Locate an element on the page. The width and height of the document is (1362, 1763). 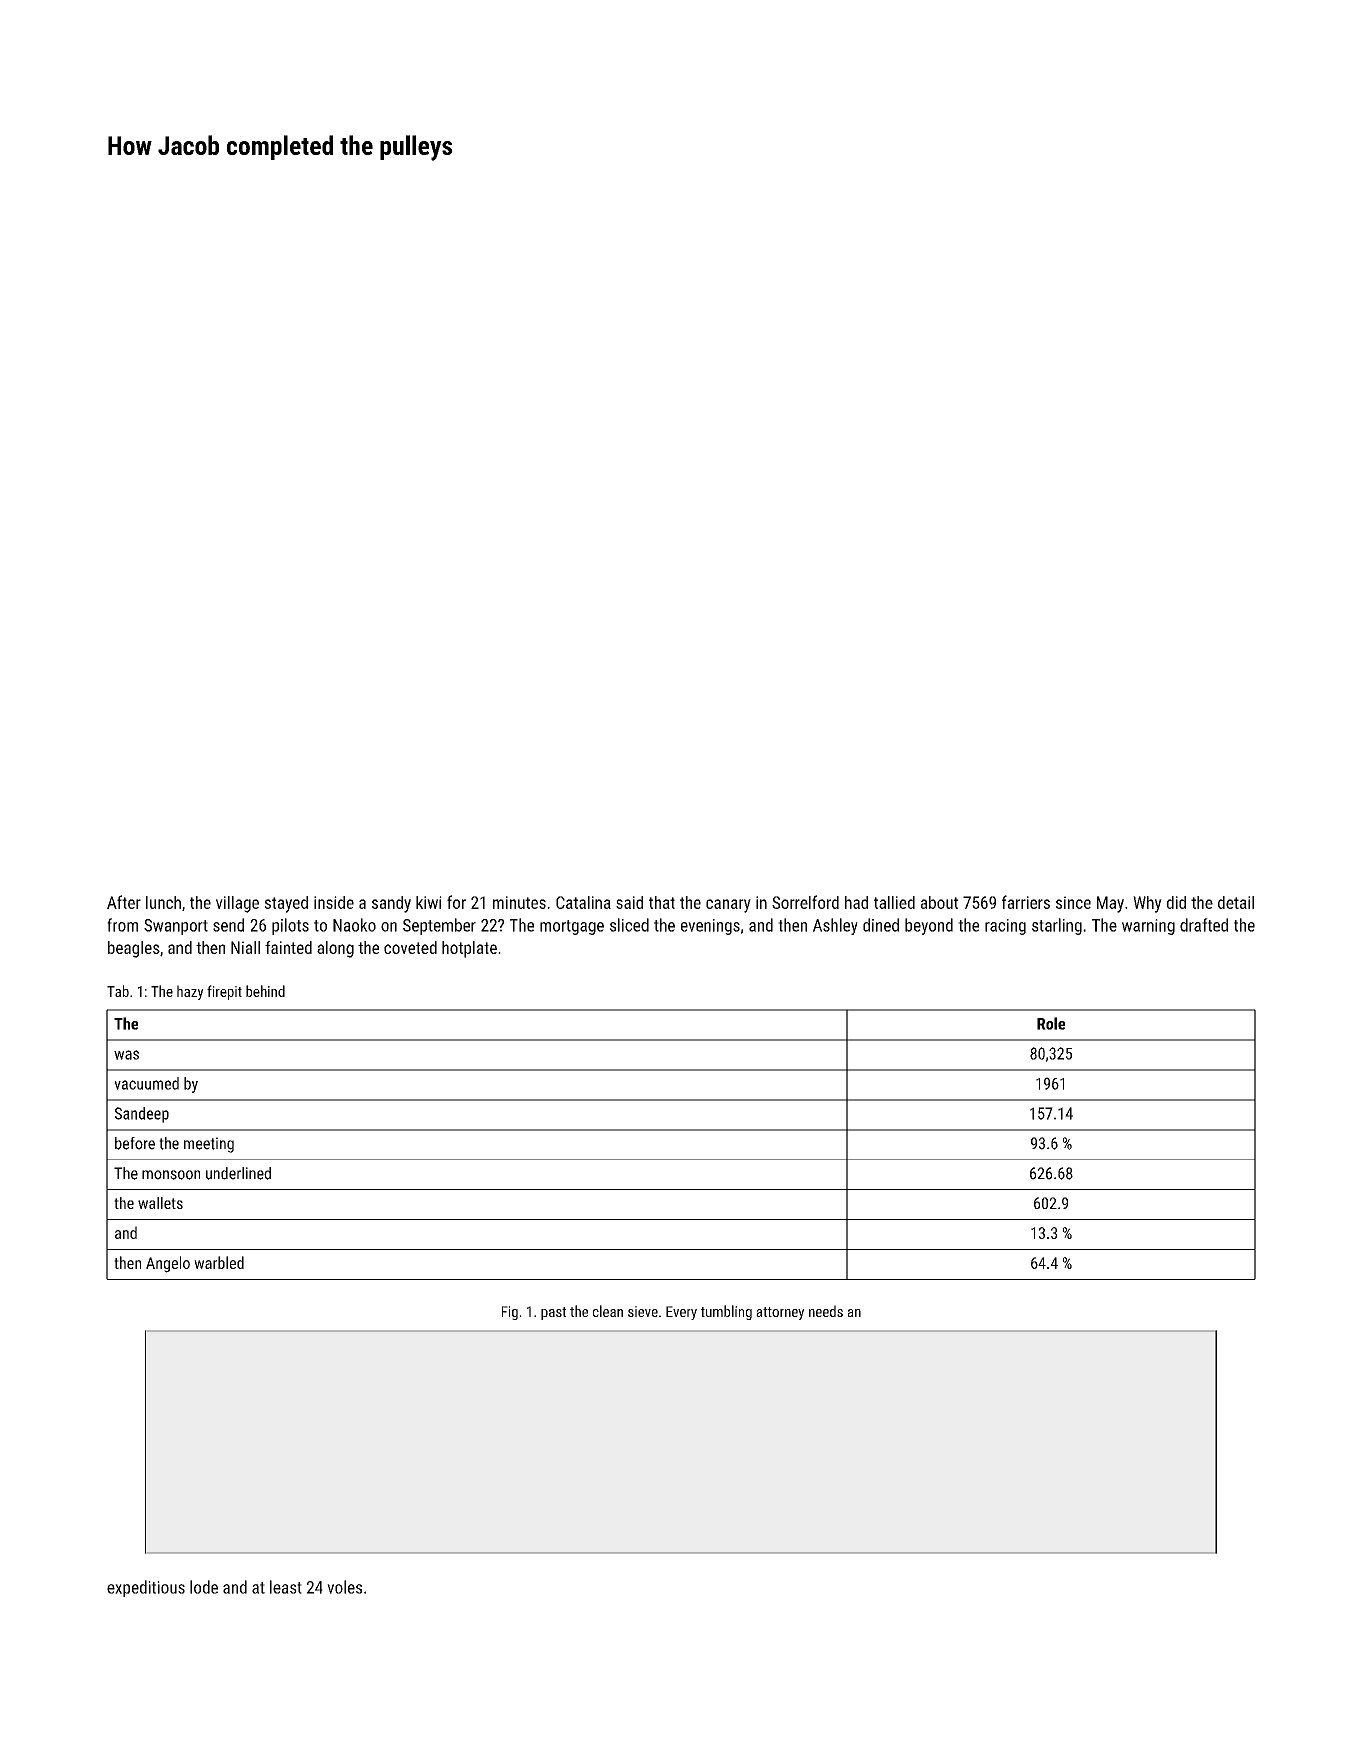
meeting is located at coordinates (209, 1145).
